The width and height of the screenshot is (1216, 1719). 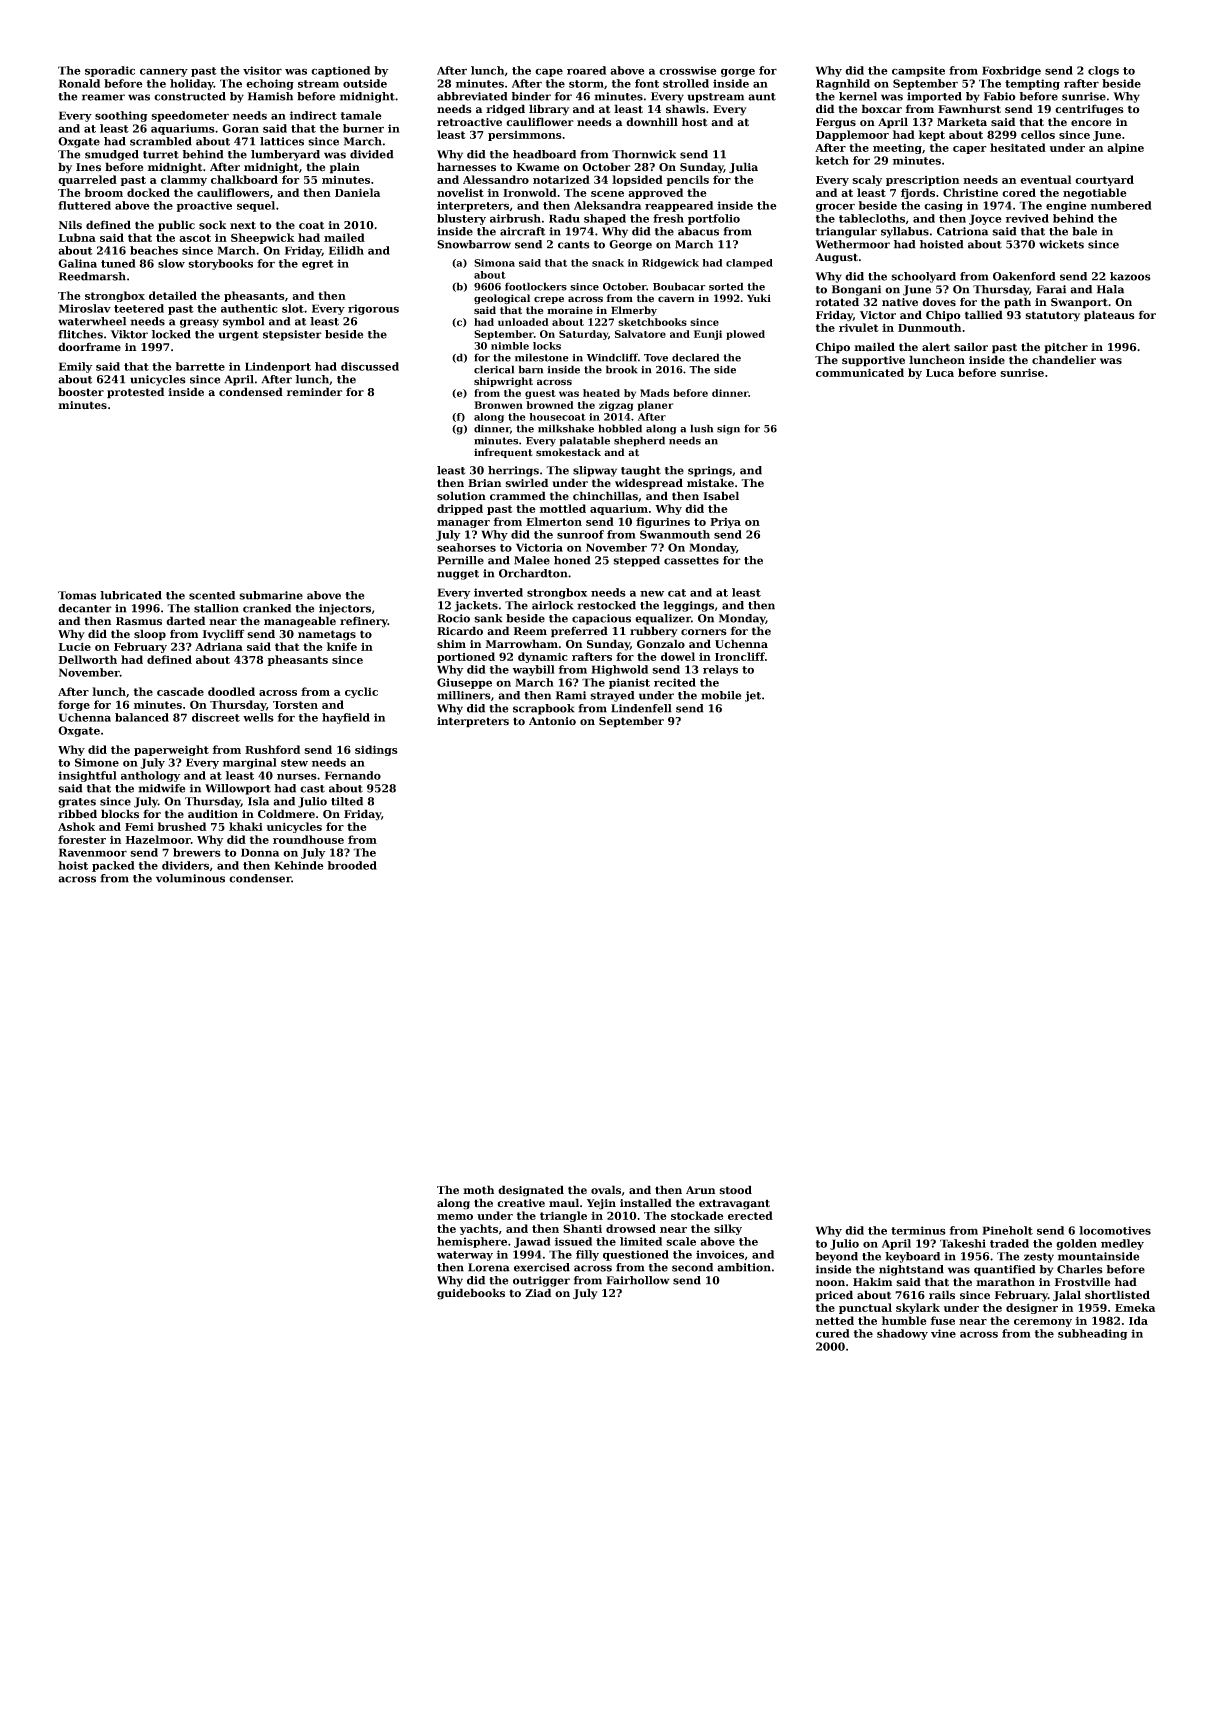 What do you see at coordinates (918, 71) in the screenshot?
I see `campsite` at bounding box center [918, 71].
